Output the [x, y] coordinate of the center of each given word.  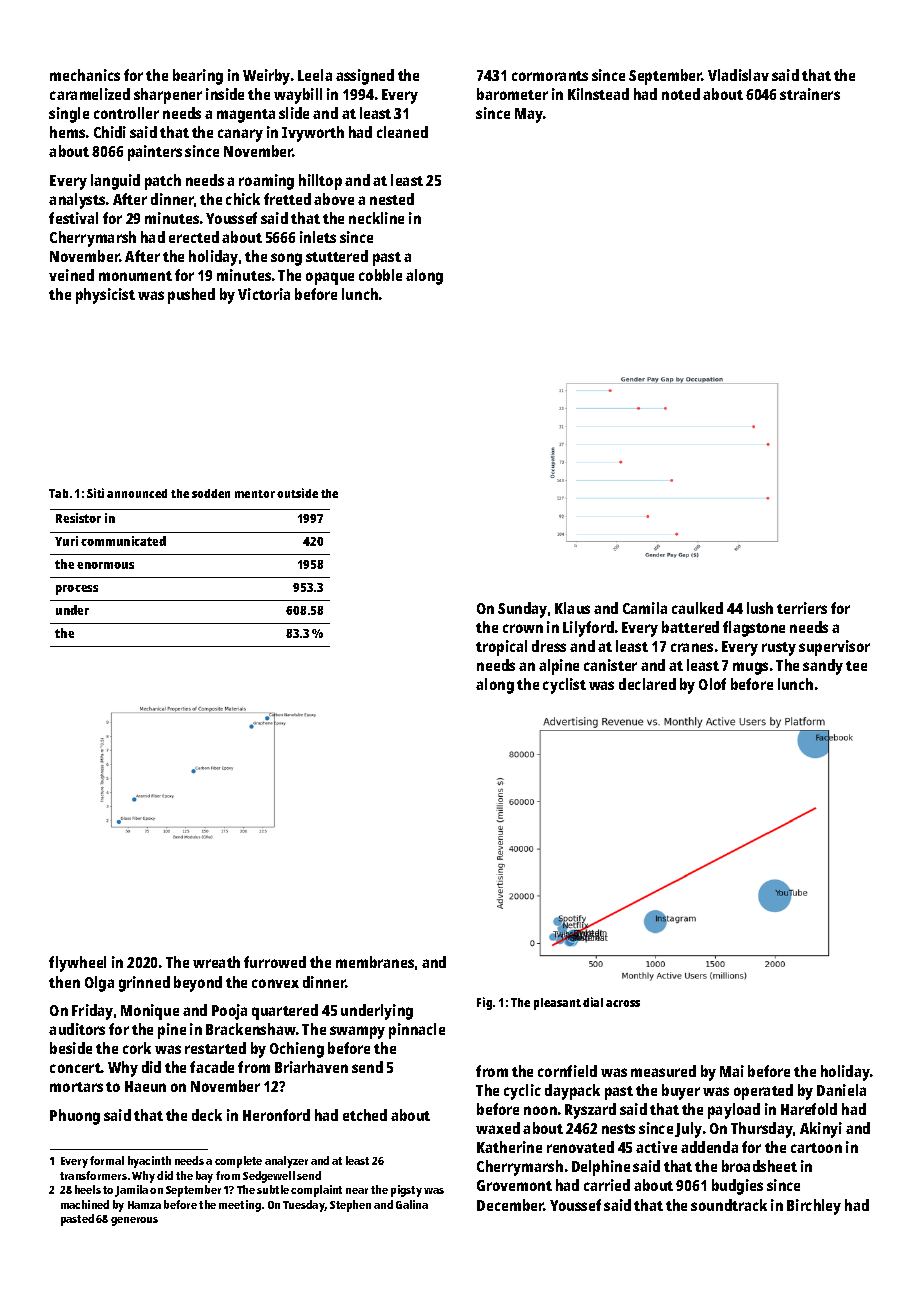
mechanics [85, 75]
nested [392, 199]
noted [681, 94]
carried [607, 1185]
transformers [93, 1175]
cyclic [522, 1092]
